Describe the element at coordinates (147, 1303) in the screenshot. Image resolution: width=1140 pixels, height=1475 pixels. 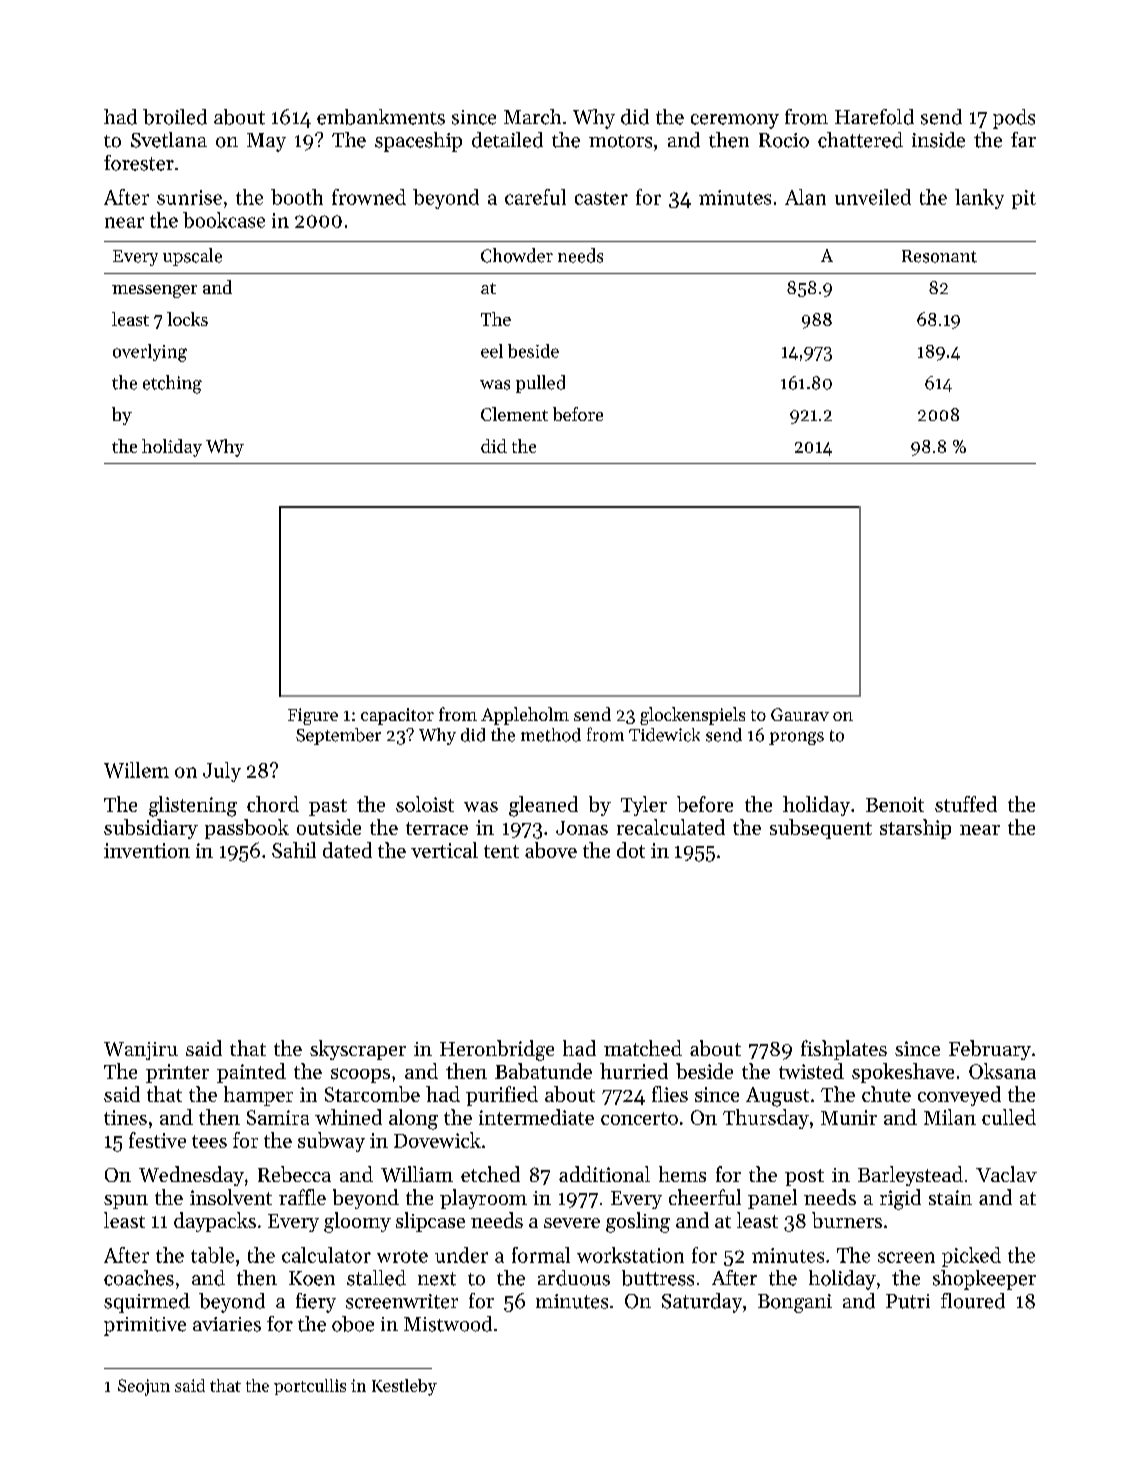
I see `squirmed` at that location.
